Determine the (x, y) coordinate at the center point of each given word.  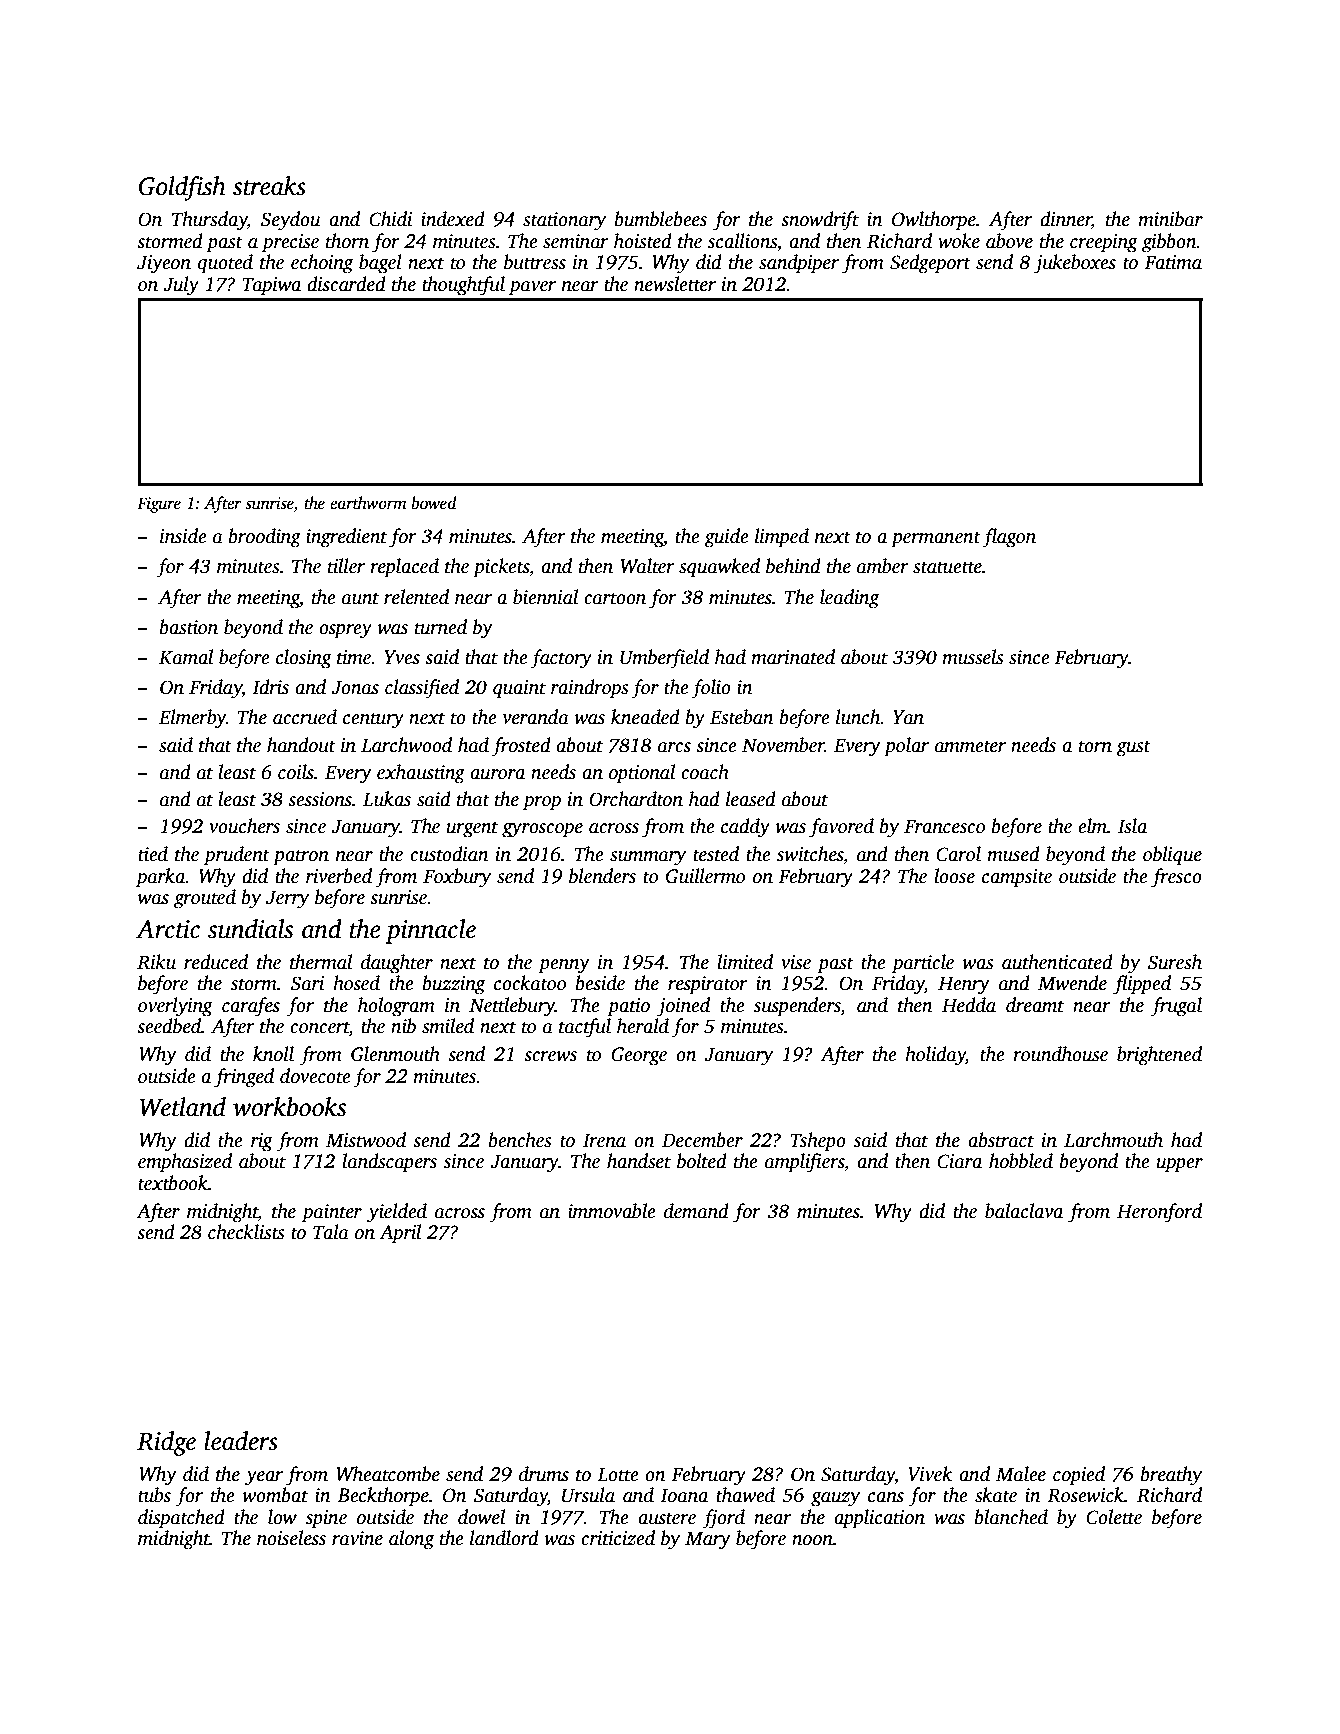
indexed (453, 219)
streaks (269, 186)
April (400, 1234)
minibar (1170, 219)
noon (812, 1540)
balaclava (1024, 1211)
